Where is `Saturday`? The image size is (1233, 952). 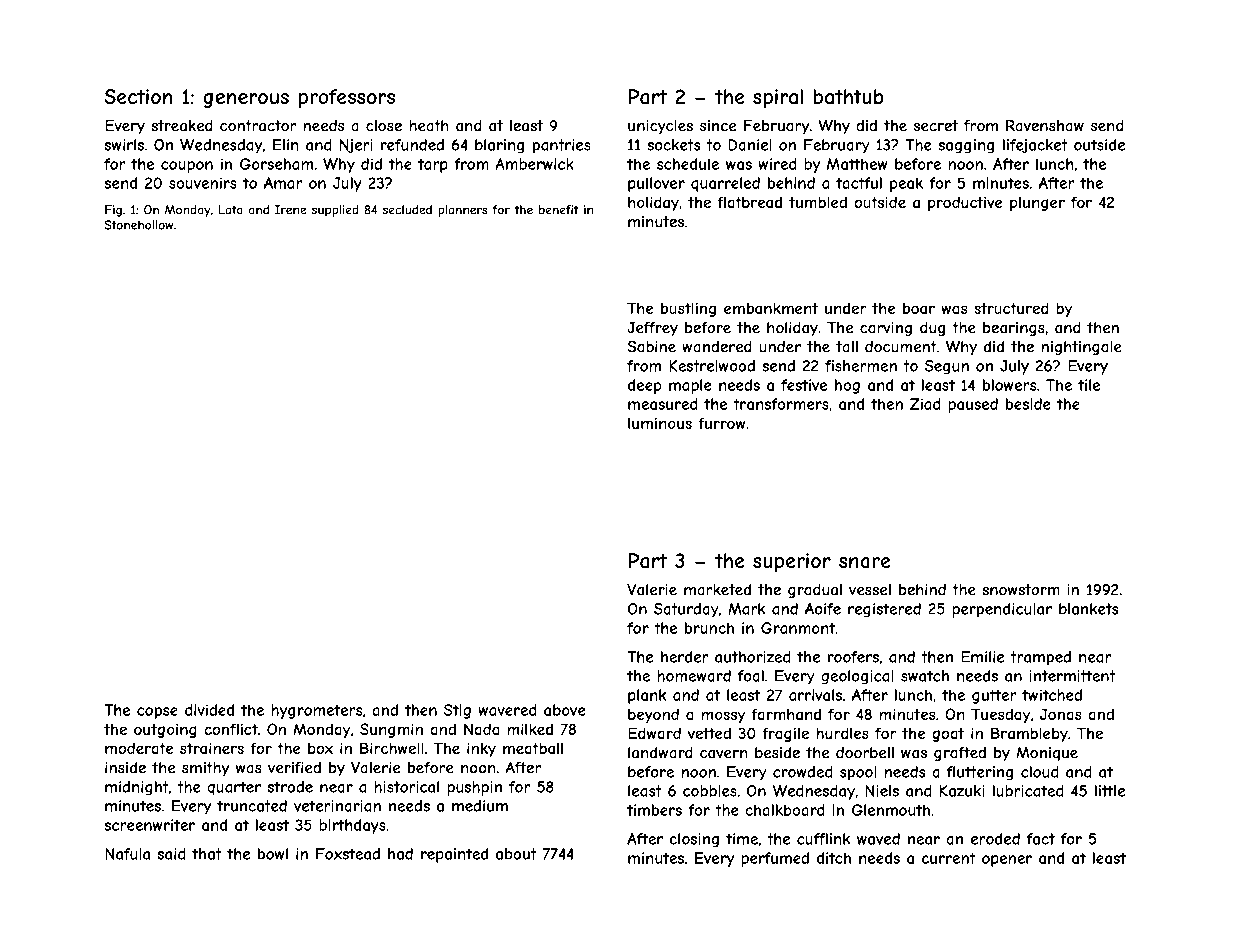
Saturday is located at coordinates (686, 610).
